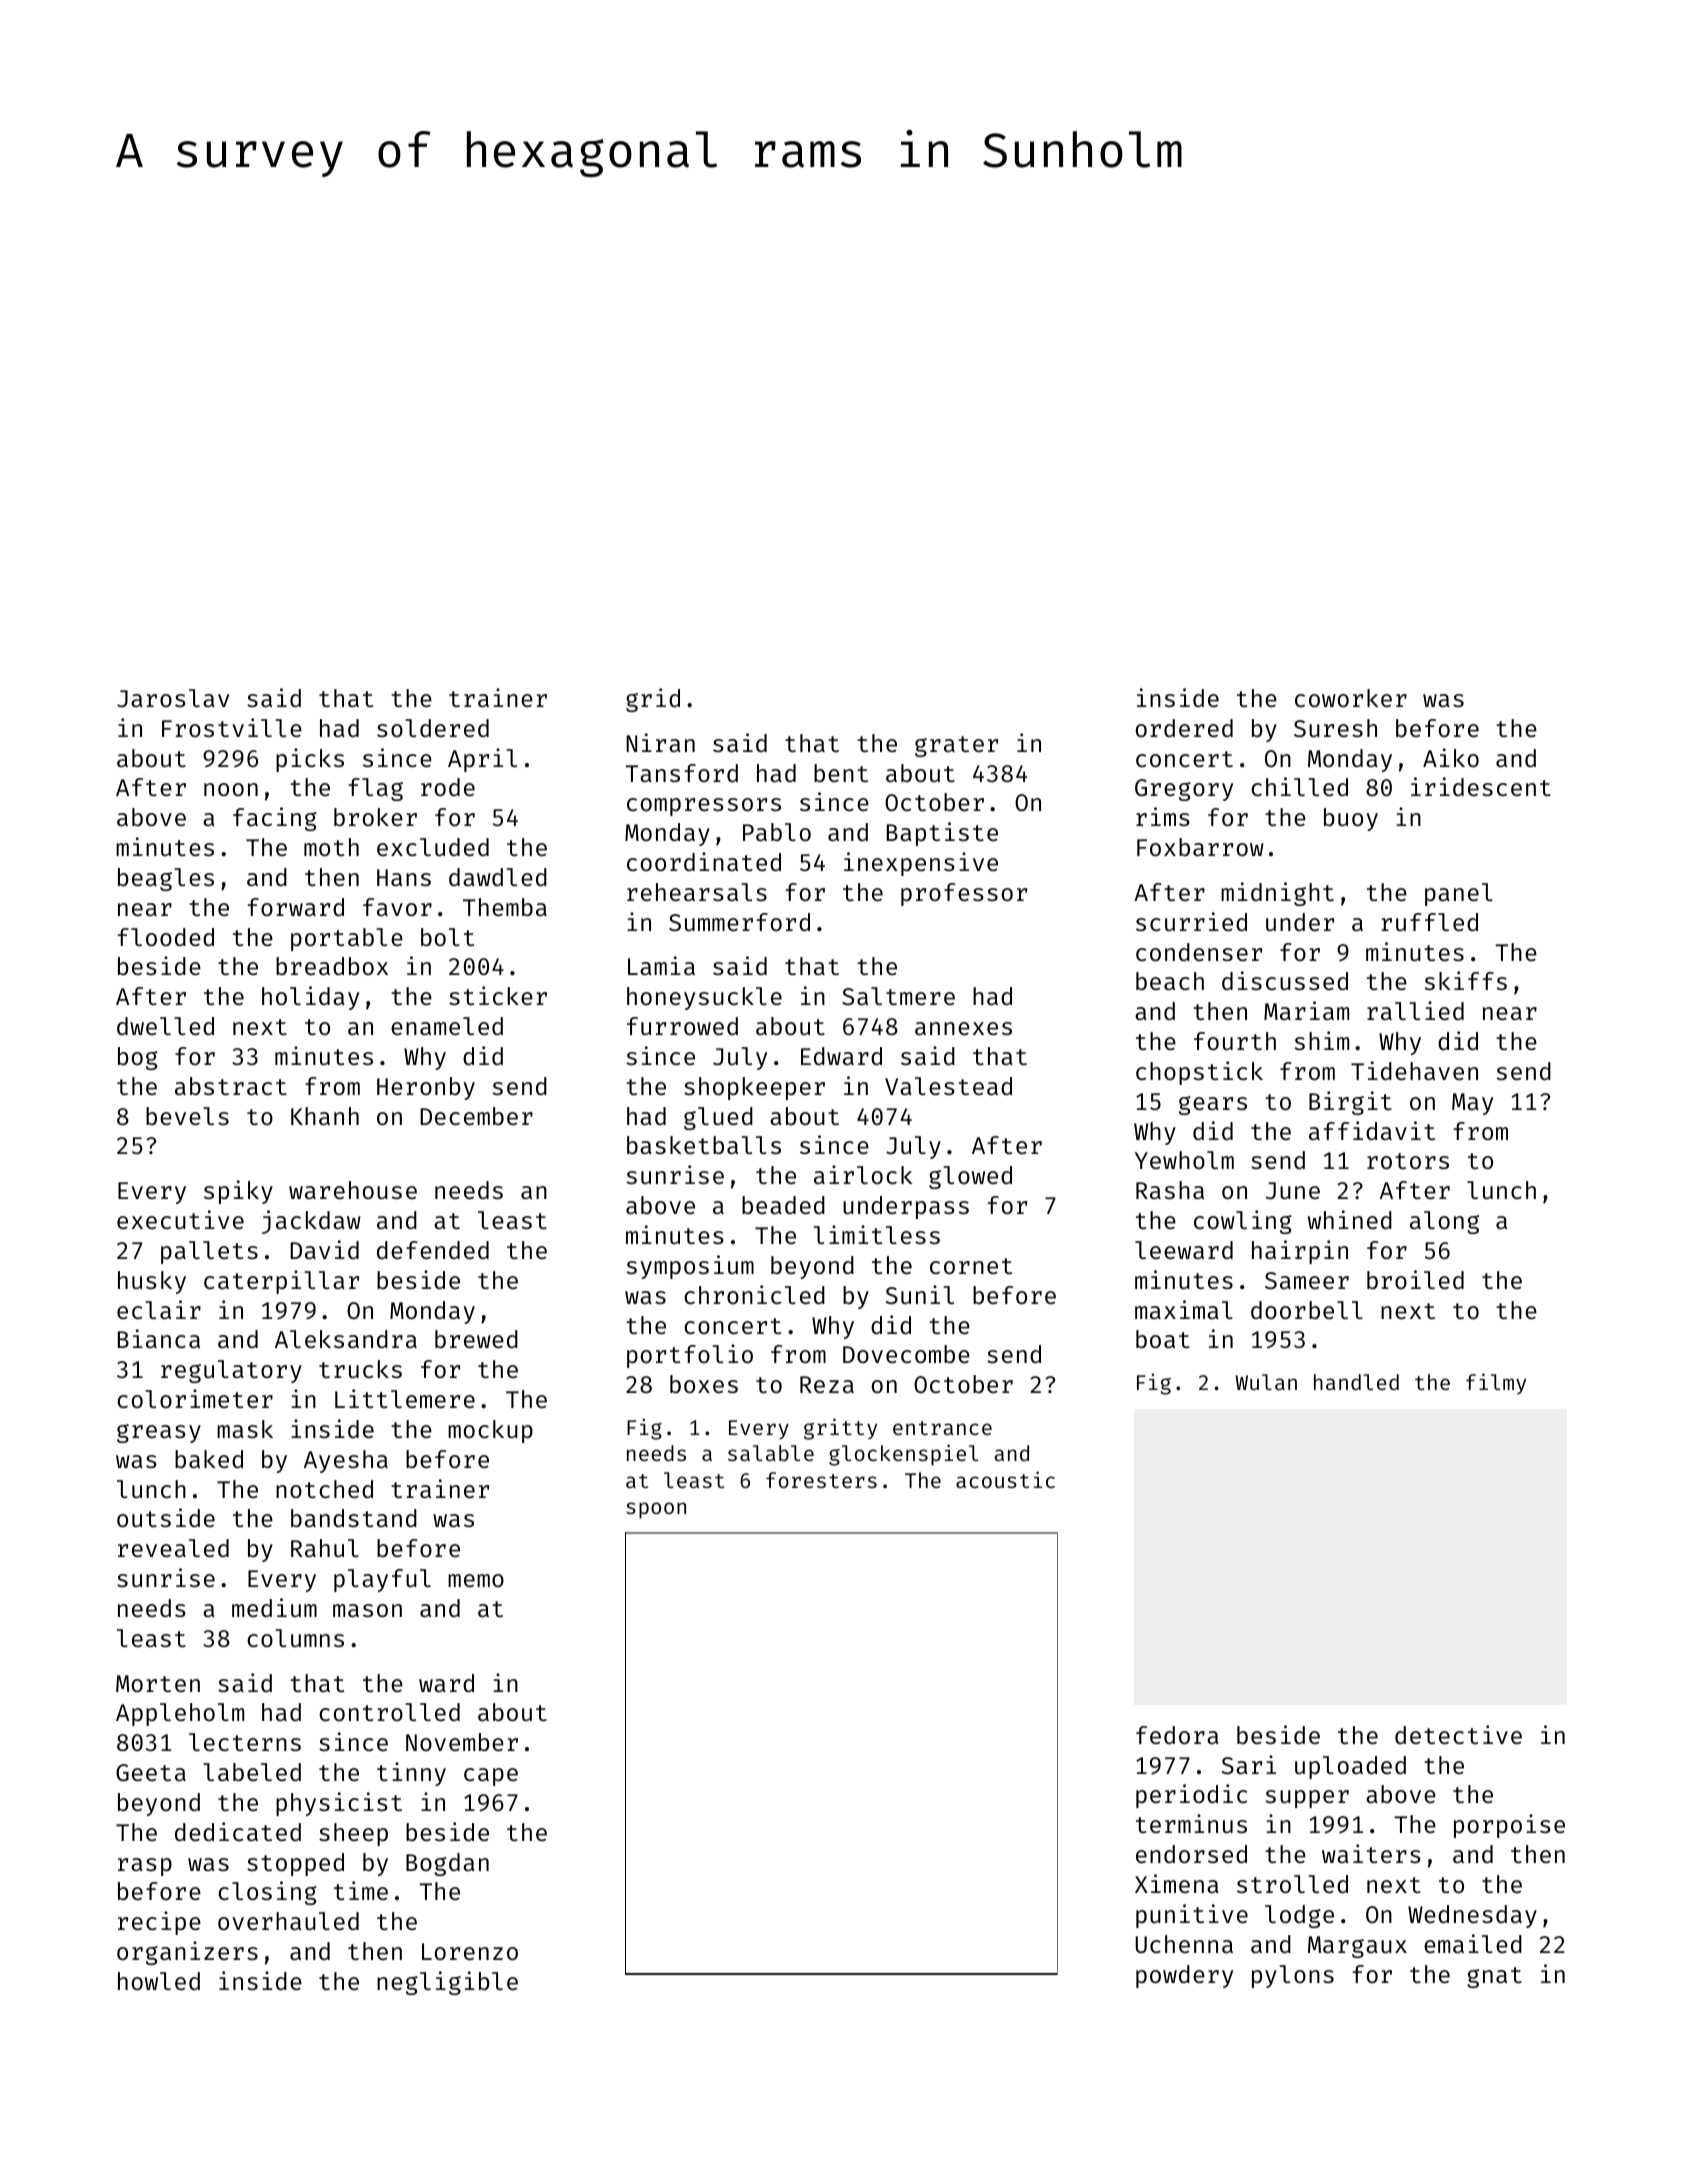 The width and height of the image is (1683, 2178). Describe the element at coordinates (173, 698) in the image. I see `Jaroslav` at that location.
